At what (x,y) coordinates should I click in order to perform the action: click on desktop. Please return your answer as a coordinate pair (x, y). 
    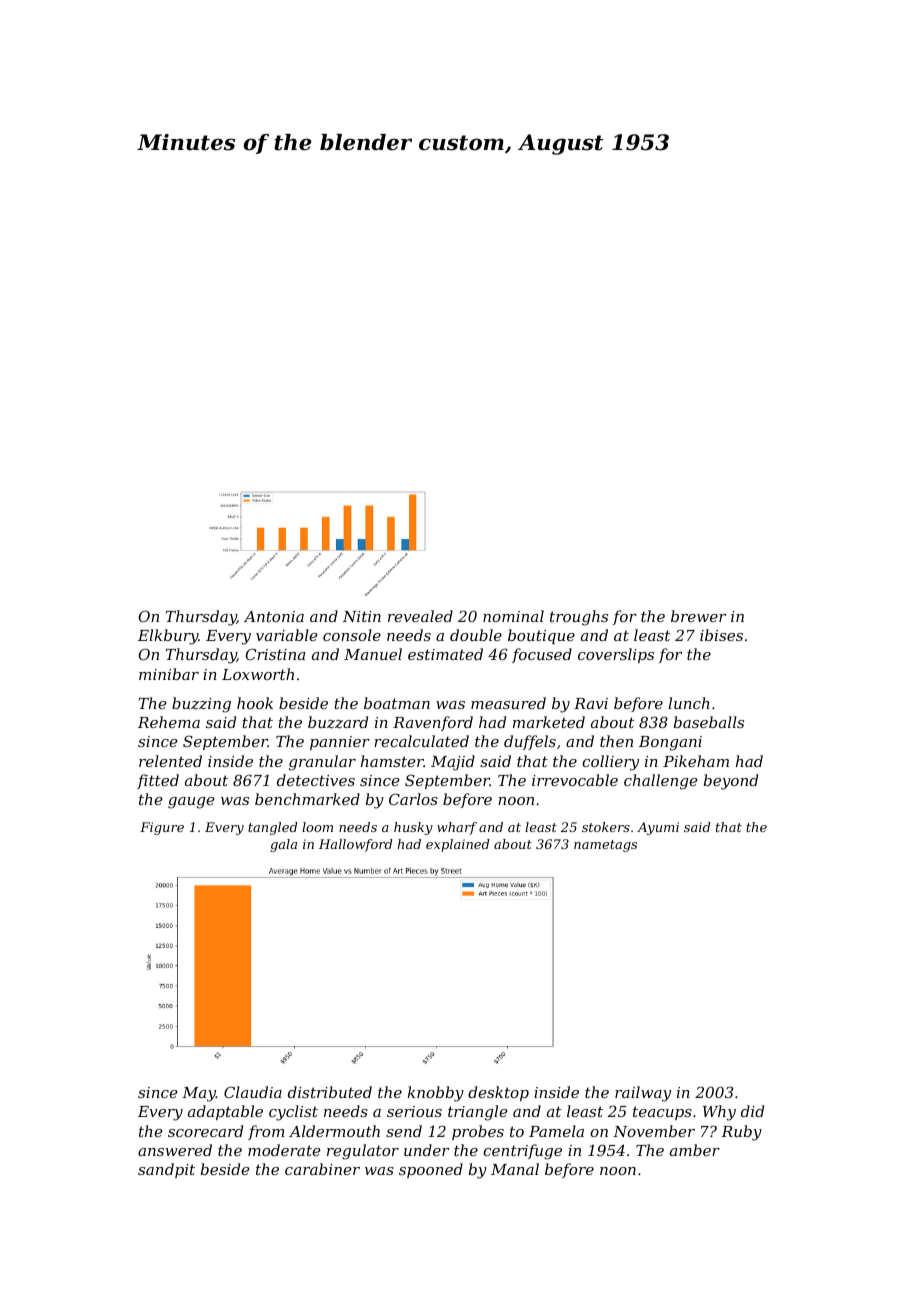
    Looking at the image, I should click on (498, 1093).
